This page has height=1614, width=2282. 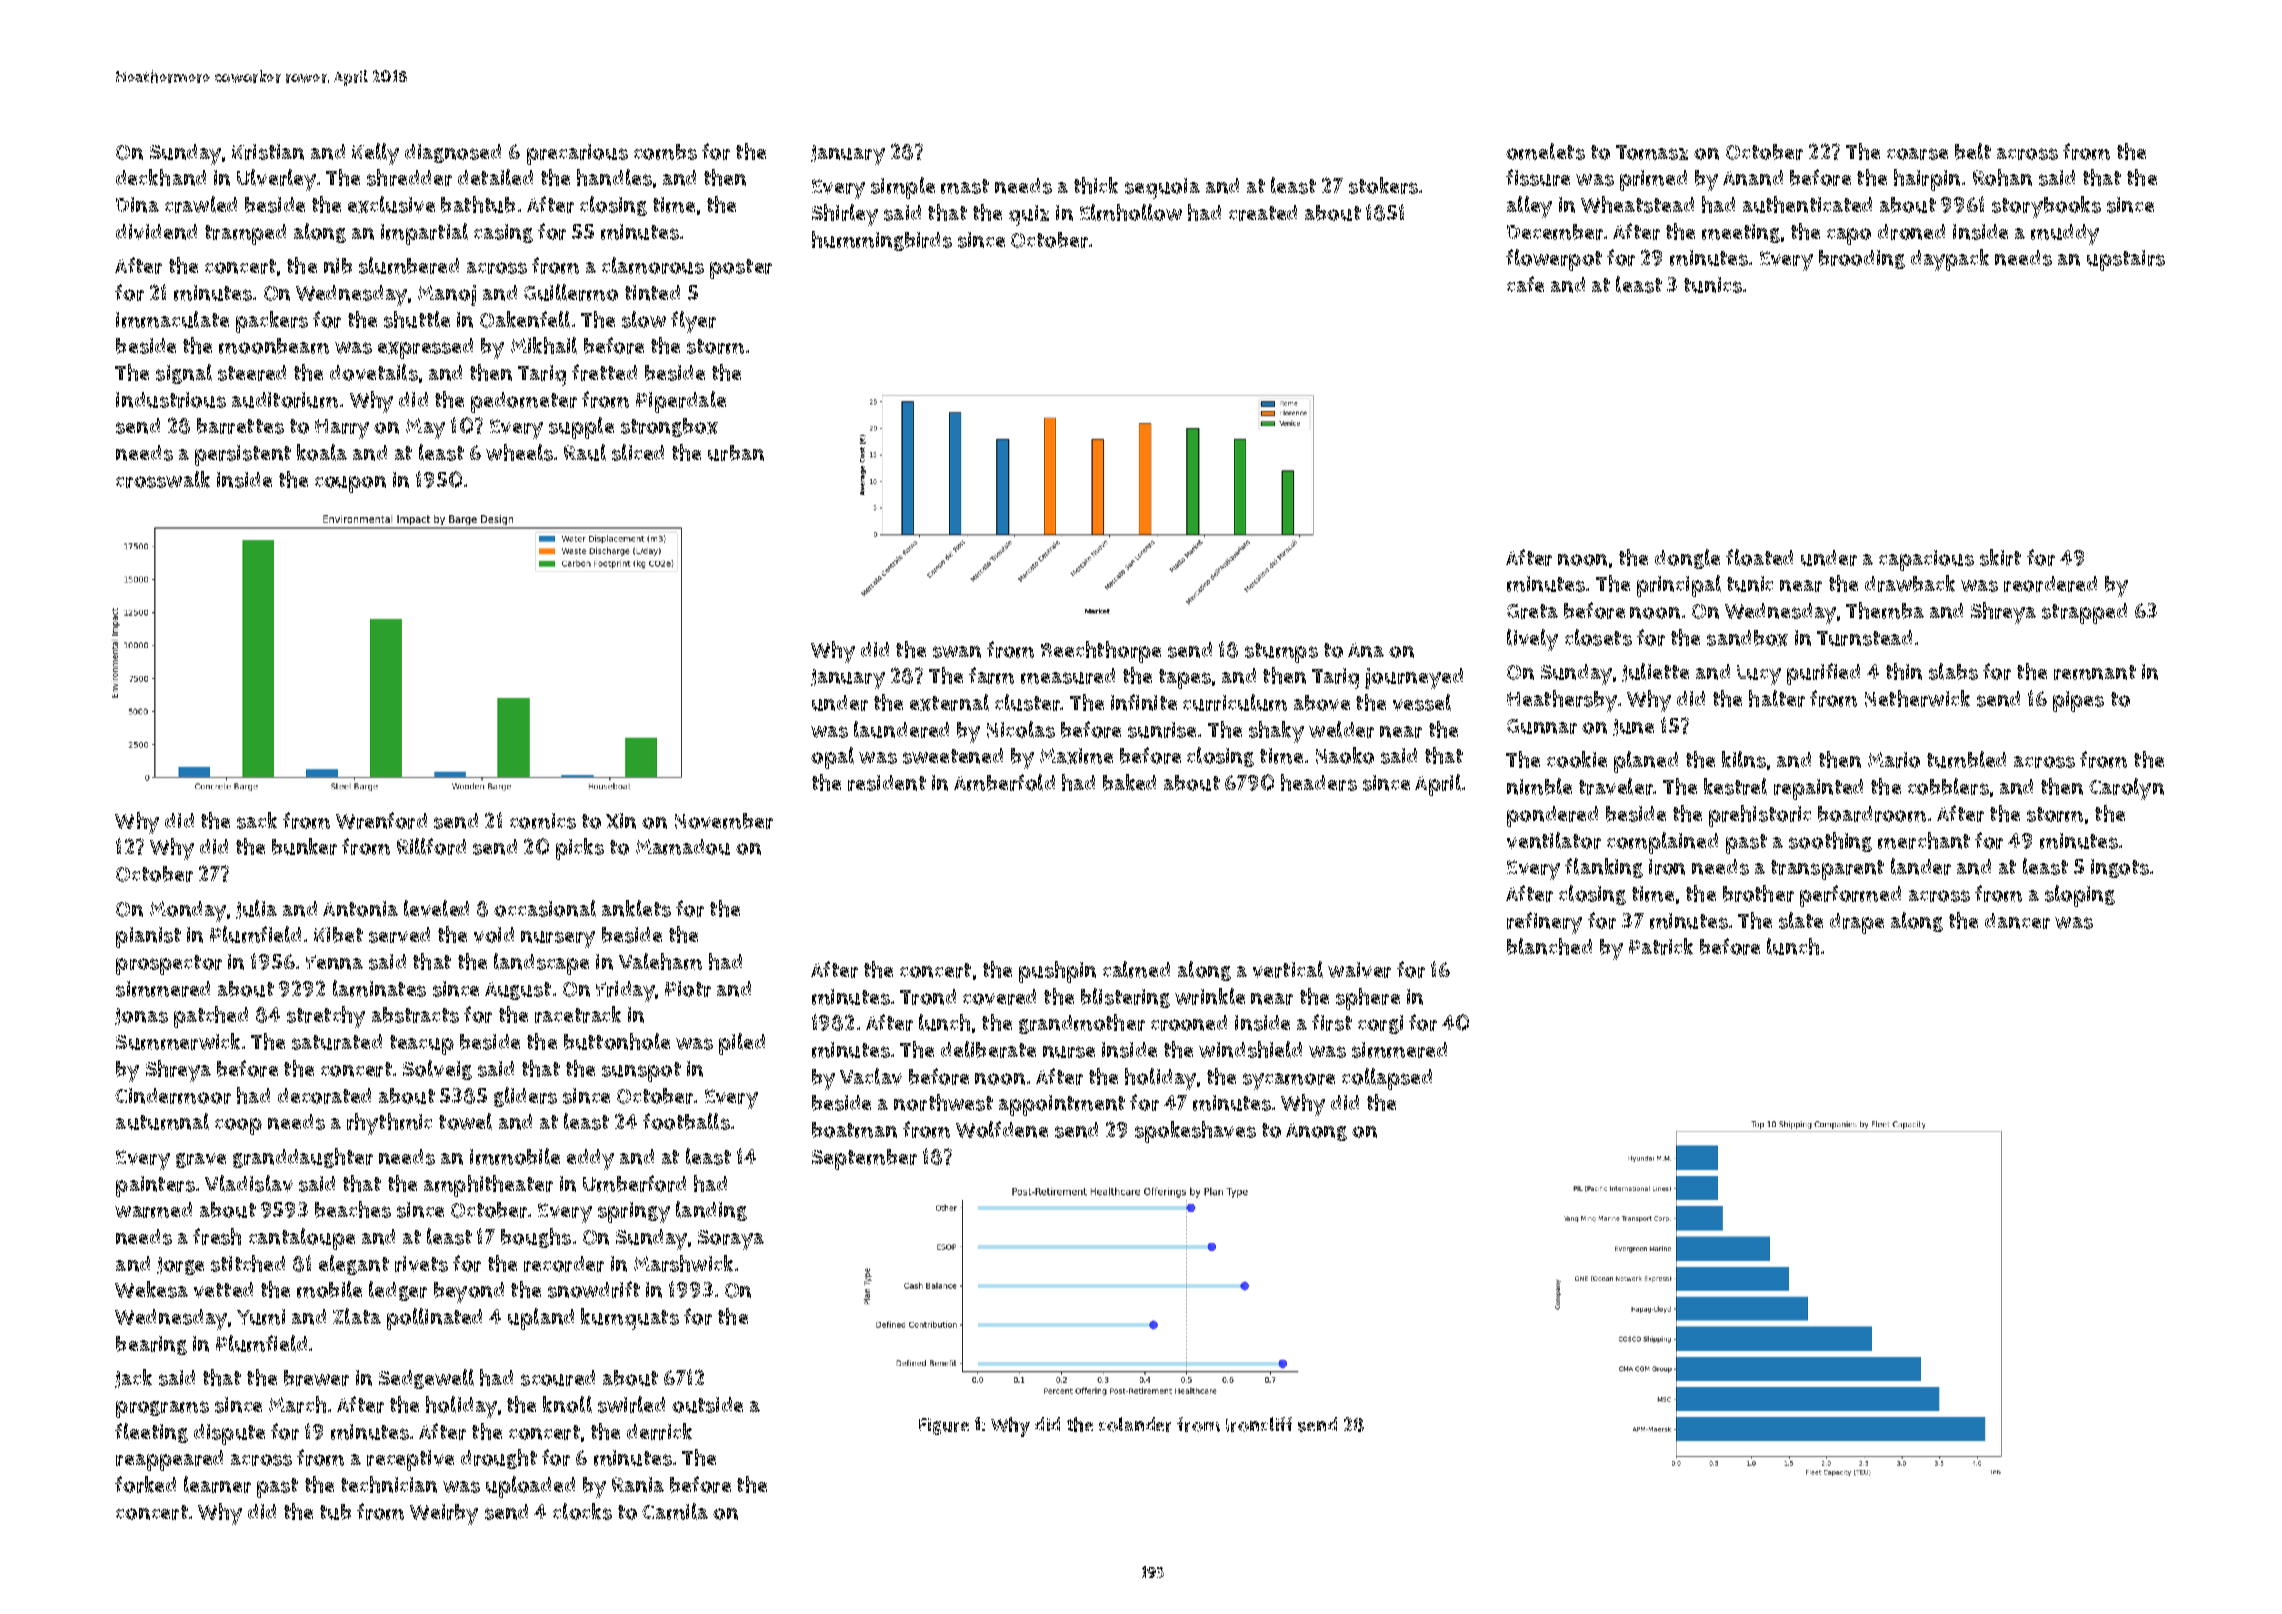 I want to click on coop, so click(x=238, y=1126).
